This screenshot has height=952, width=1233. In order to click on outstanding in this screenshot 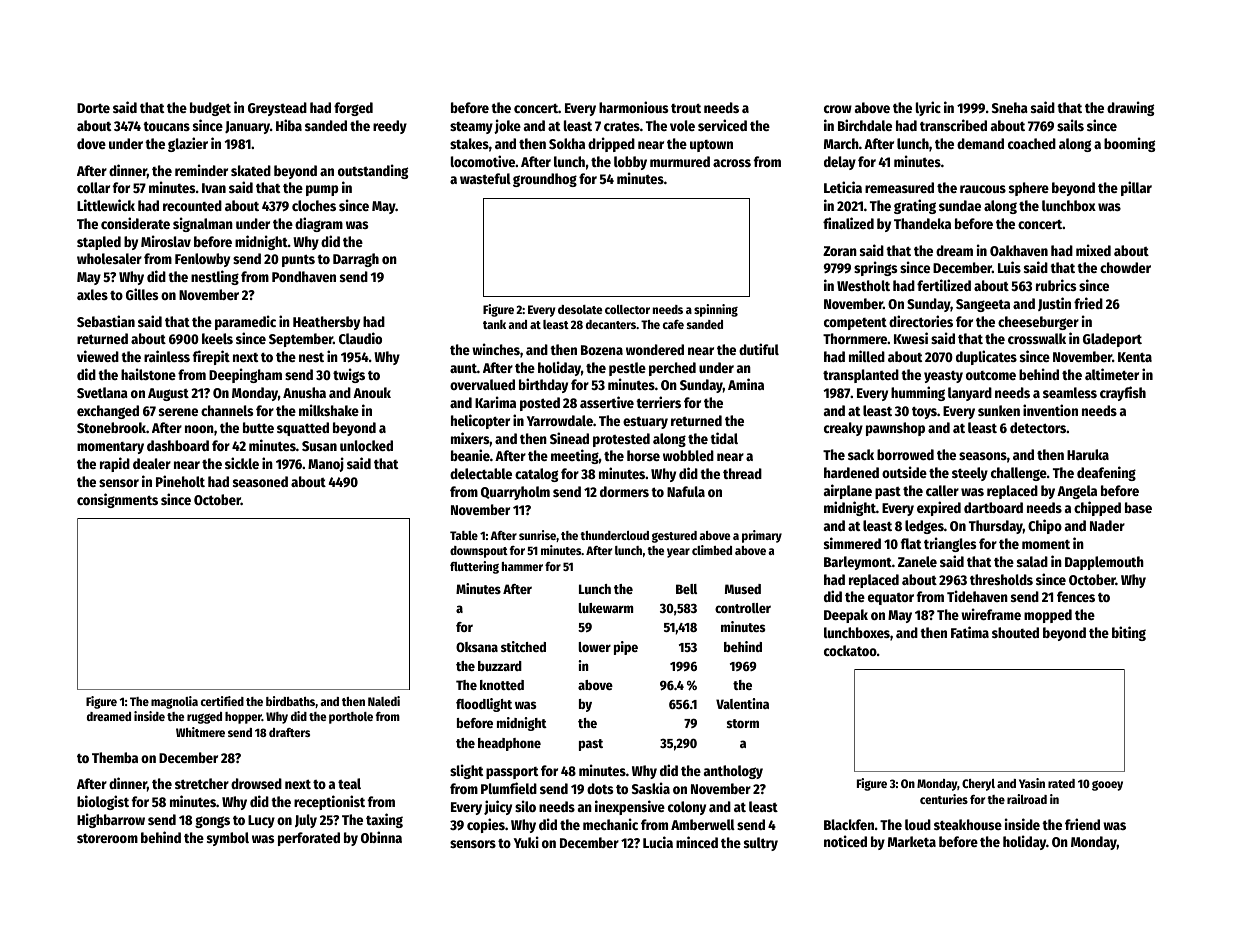, I will do `click(373, 171)`.
